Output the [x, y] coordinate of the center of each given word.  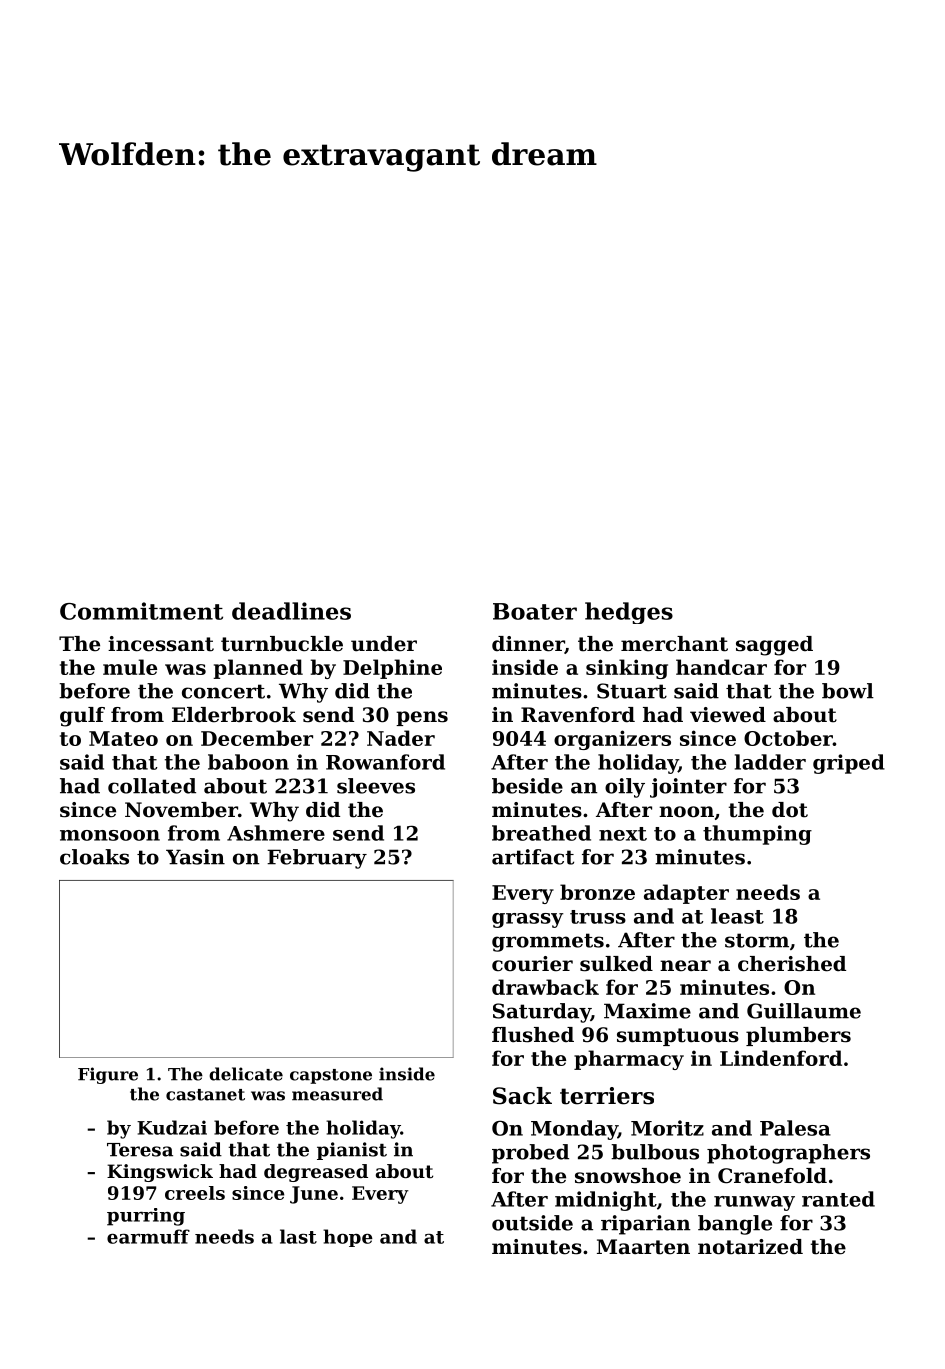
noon [686, 812]
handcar [721, 667]
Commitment [141, 611]
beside [527, 786]
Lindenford [781, 1058]
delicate [246, 1074]
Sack [522, 1096]
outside [532, 1223]
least [737, 916]
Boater [535, 611]
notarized [750, 1247]
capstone [331, 1076]
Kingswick [160, 1173]
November [181, 810]
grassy [528, 920]
